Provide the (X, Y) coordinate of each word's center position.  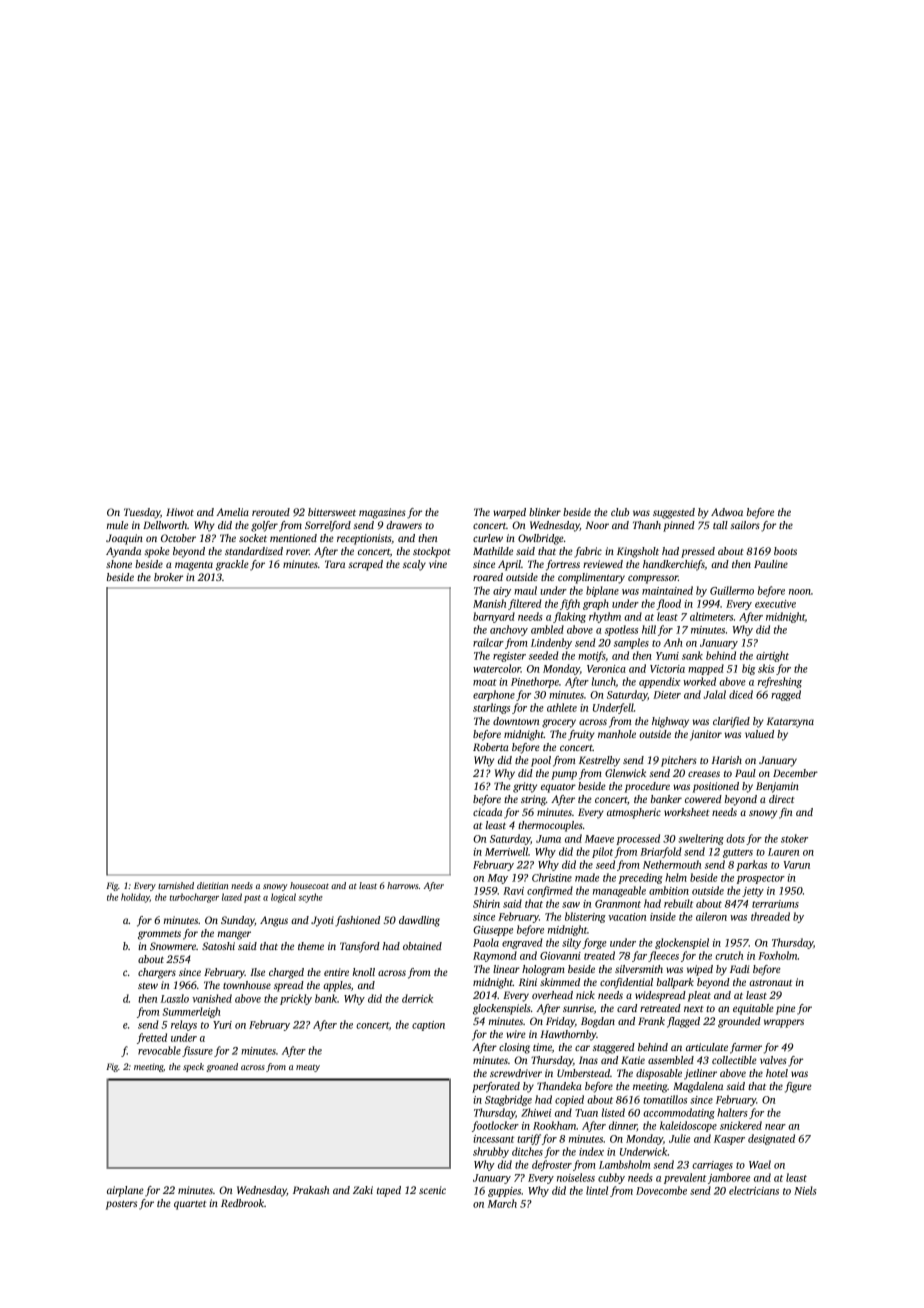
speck (193, 1067)
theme (311, 946)
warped (509, 513)
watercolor (497, 668)
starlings (491, 708)
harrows (402, 885)
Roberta (491, 747)
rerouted (271, 512)
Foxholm (778, 955)
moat (485, 682)
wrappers (784, 1023)
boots (785, 551)
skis (766, 668)
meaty (308, 1068)
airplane (125, 1191)
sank (692, 655)
